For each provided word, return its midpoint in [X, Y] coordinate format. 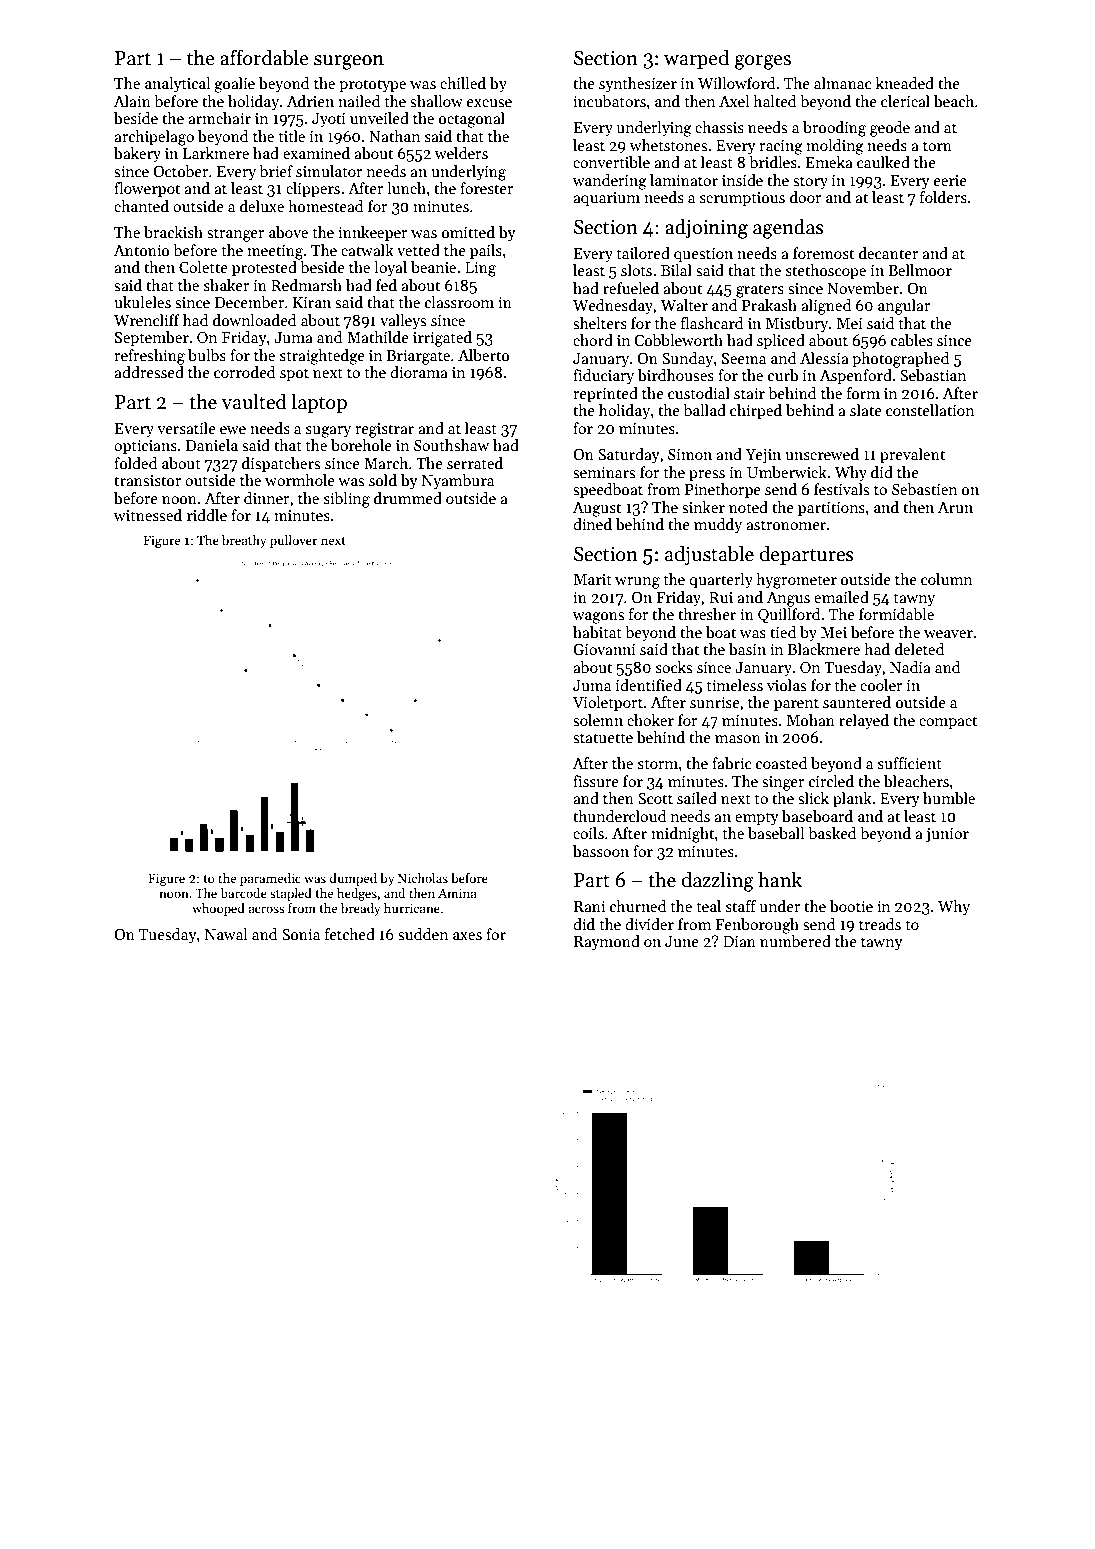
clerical [905, 101]
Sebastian [933, 375]
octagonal [472, 120]
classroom [459, 302]
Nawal [226, 934]
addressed [149, 372]
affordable [264, 58]
